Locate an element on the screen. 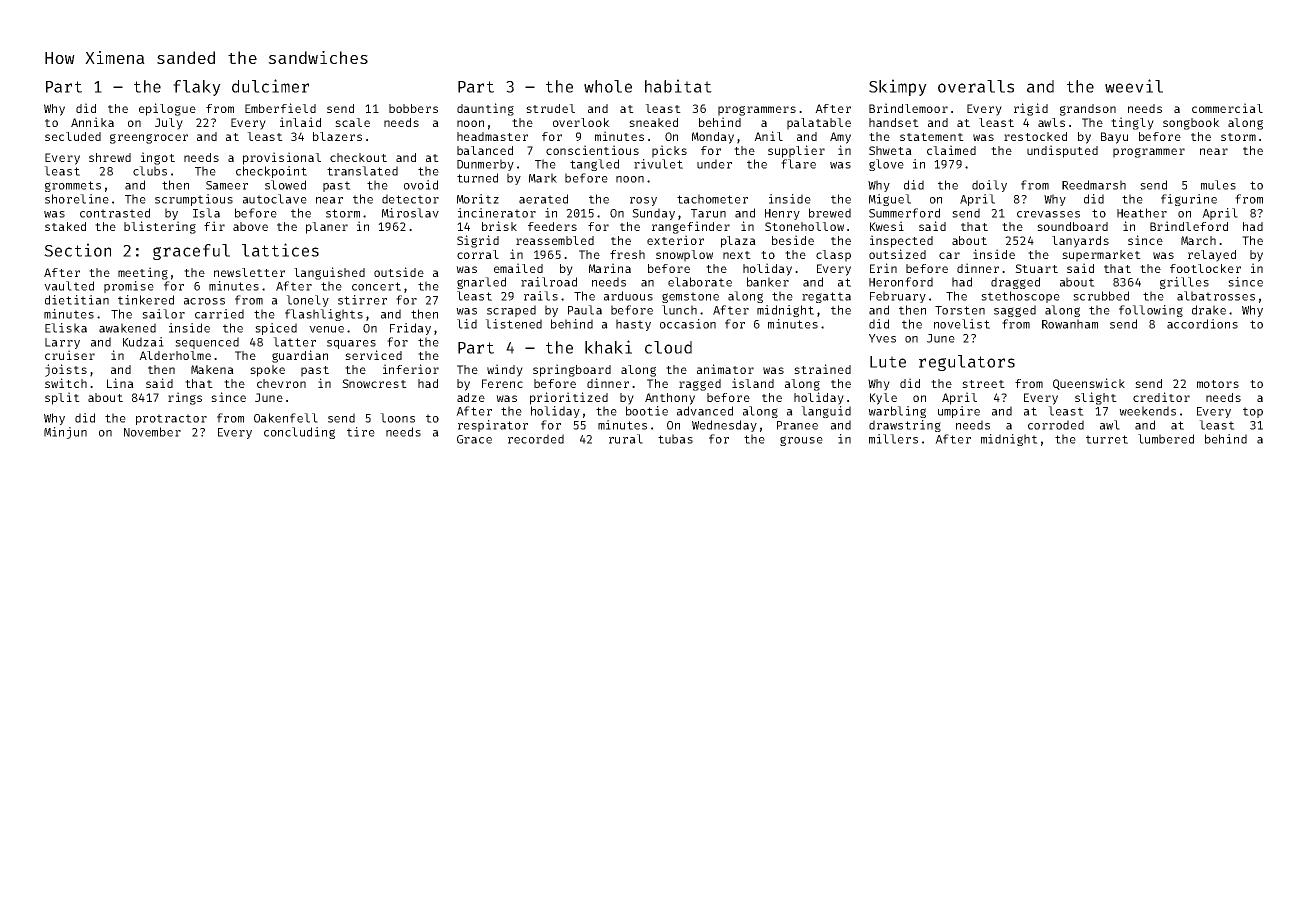 Image resolution: width=1308 pixels, height=924 pixels. regatta is located at coordinates (826, 297).
